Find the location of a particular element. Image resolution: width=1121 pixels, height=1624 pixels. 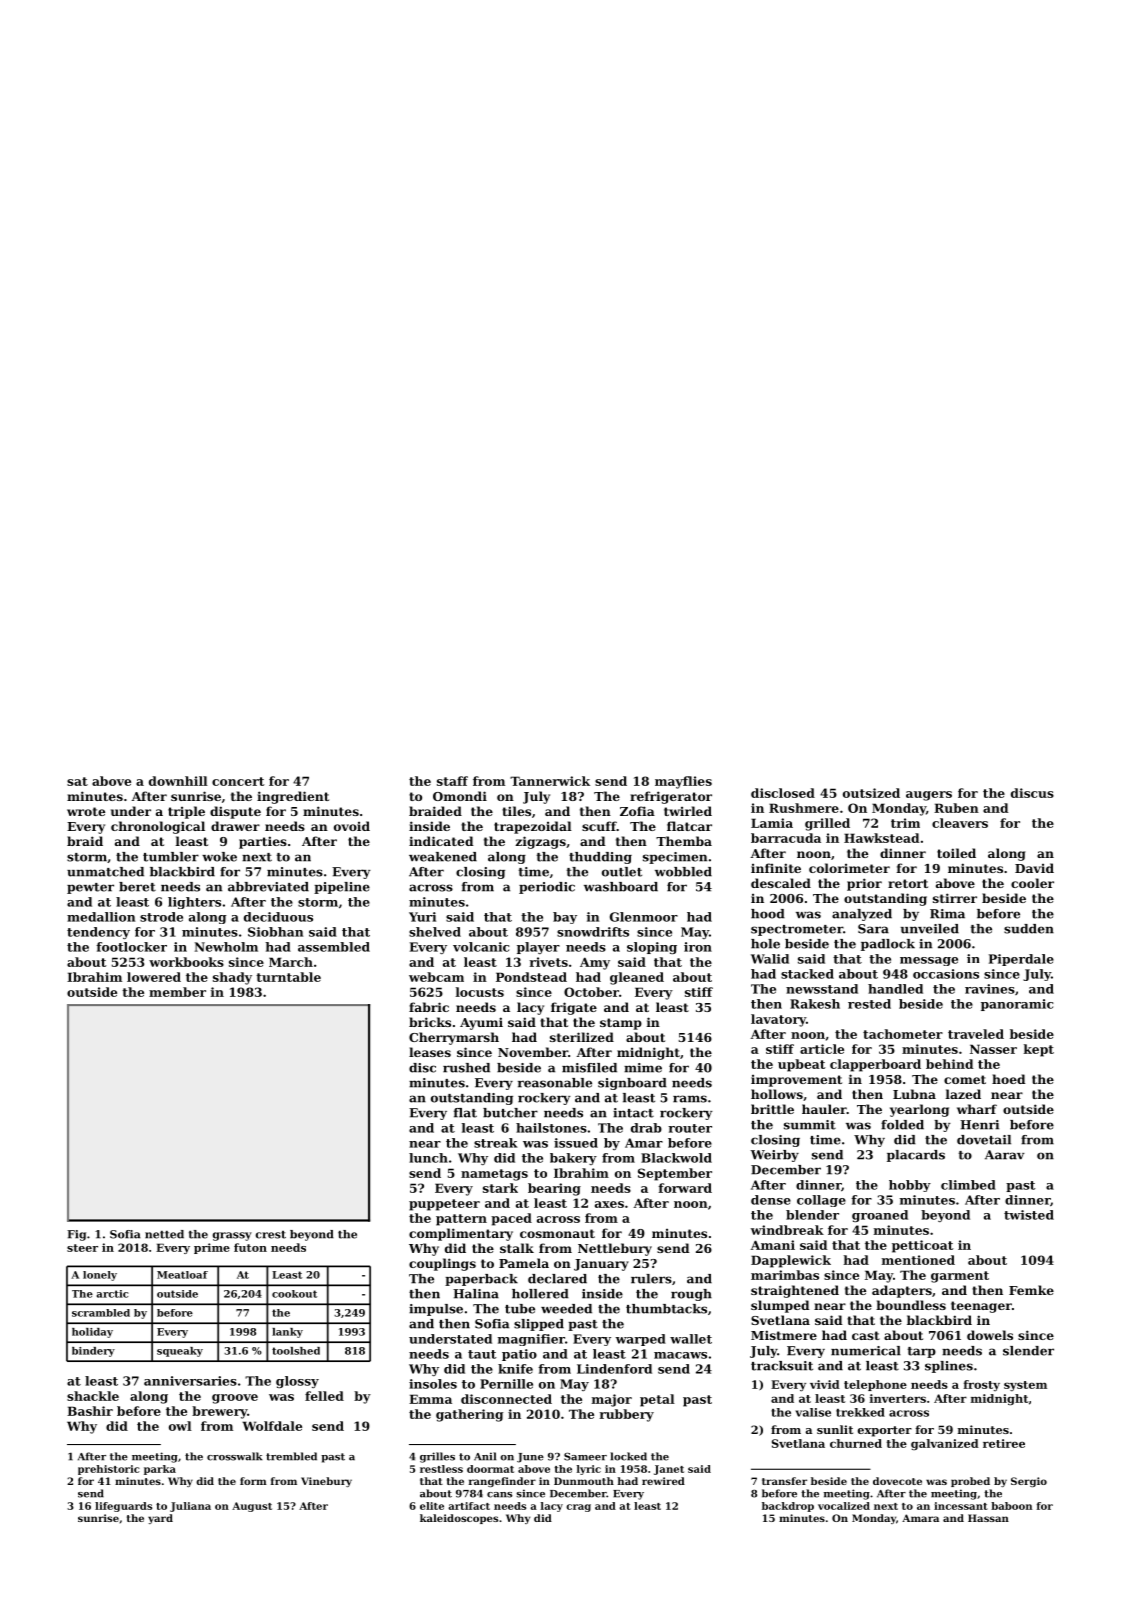

kaleidoscopes is located at coordinates (459, 1519).
